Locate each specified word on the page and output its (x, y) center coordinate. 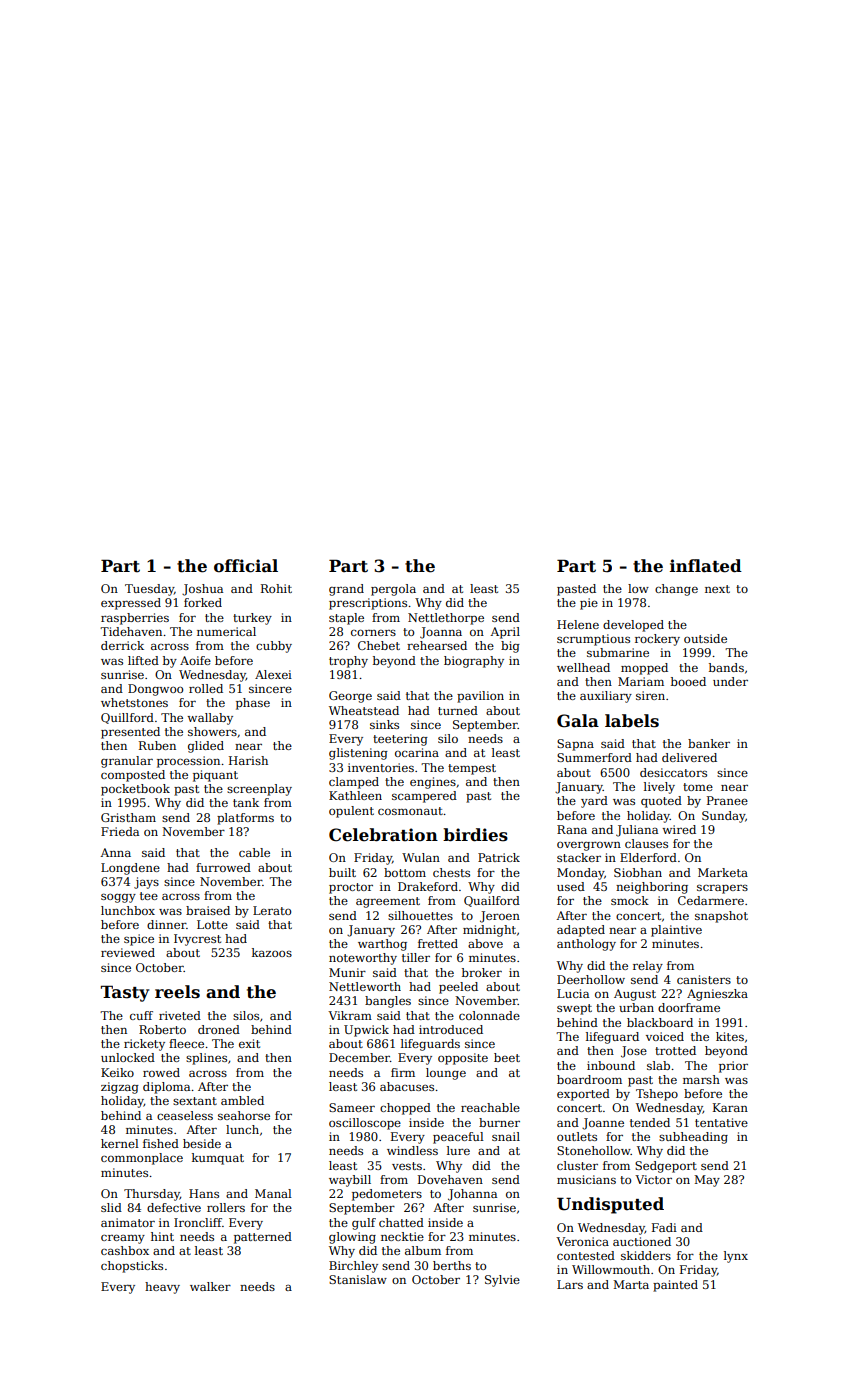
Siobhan (638, 872)
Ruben (157, 745)
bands (726, 667)
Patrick (499, 857)
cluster (577, 1165)
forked (203, 602)
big (510, 647)
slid (111, 1207)
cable (254, 852)
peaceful (458, 1138)
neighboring (652, 888)
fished (161, 1143)
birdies (475, 835)
